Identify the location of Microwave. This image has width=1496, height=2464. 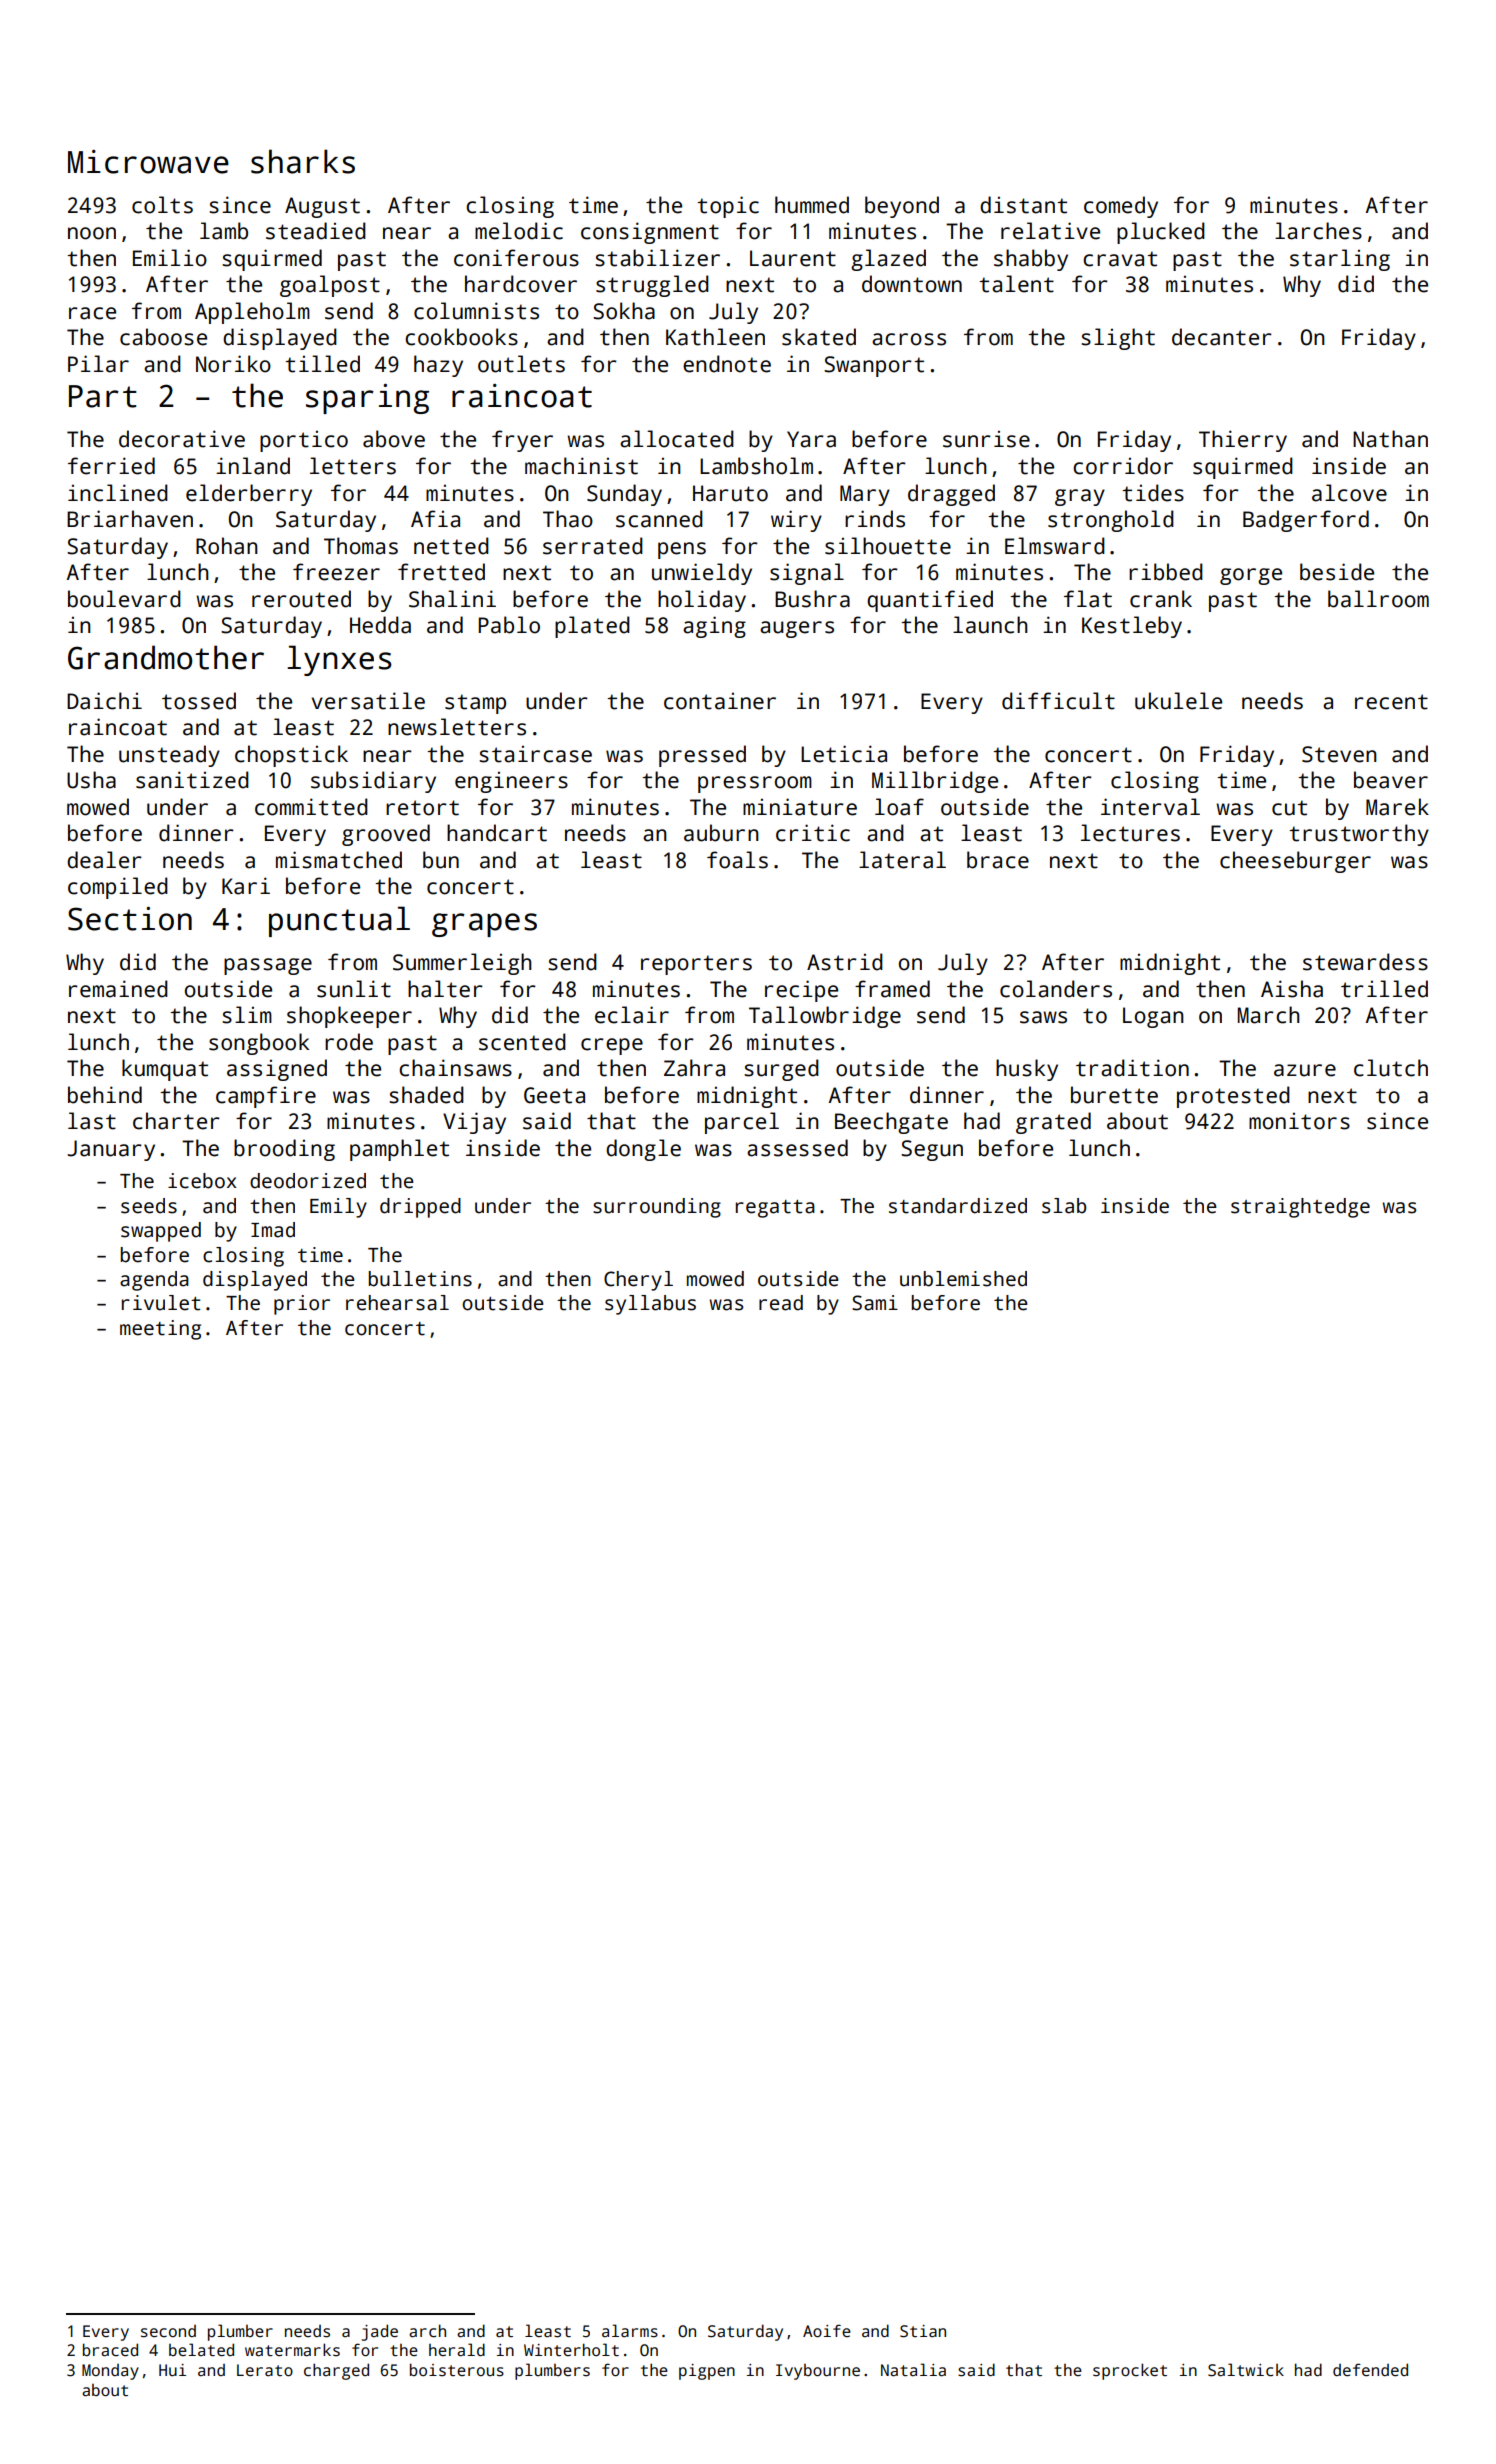
(148, 162).
